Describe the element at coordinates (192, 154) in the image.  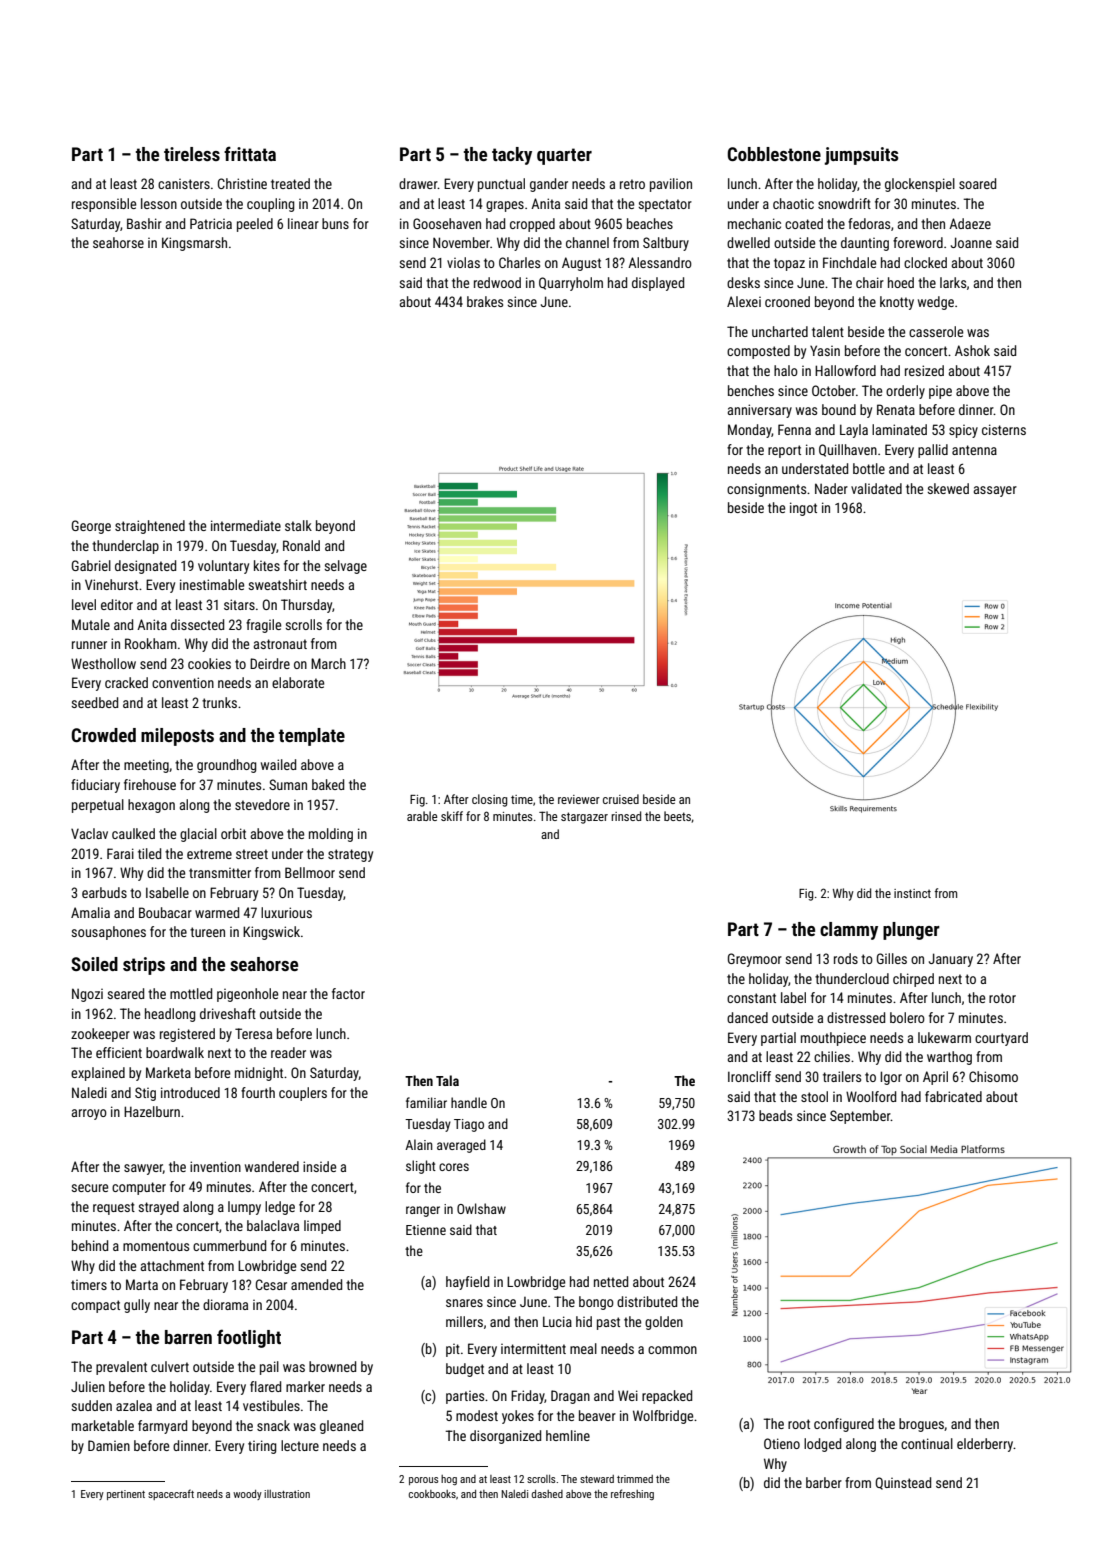
I see `tireless` at that location.
